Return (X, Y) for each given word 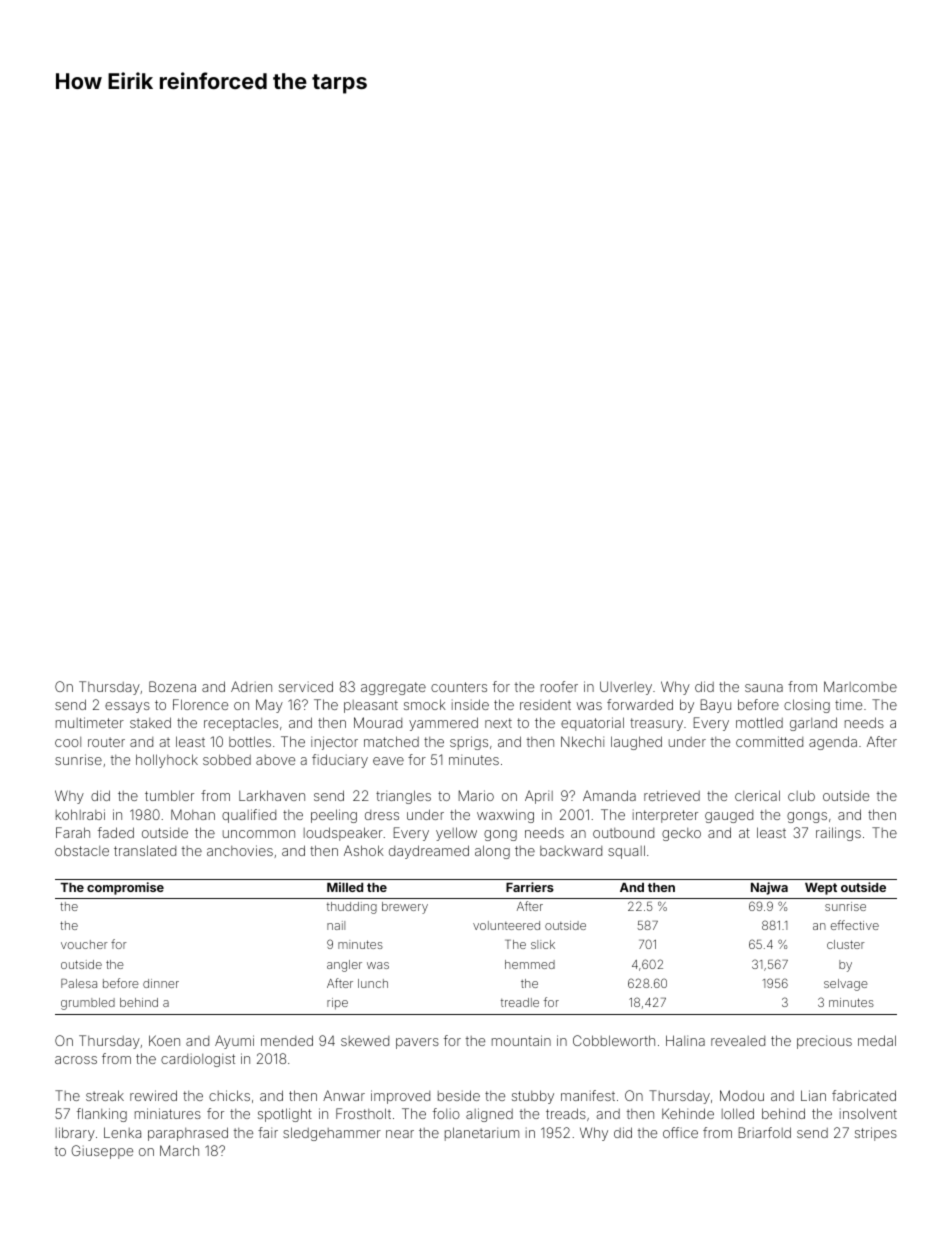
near (400, 1134)
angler (344, 966)
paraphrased (188, 1134)
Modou (742, 1095)
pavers (417, 1043)
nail (336, 925)
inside (470, 704)
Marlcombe (860, 686)
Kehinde (688, 1113)
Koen (164, 1040)
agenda (833, 743)
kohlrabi (80, 814)
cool (68, 742)
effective (855, 925)
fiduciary (340, 761)
